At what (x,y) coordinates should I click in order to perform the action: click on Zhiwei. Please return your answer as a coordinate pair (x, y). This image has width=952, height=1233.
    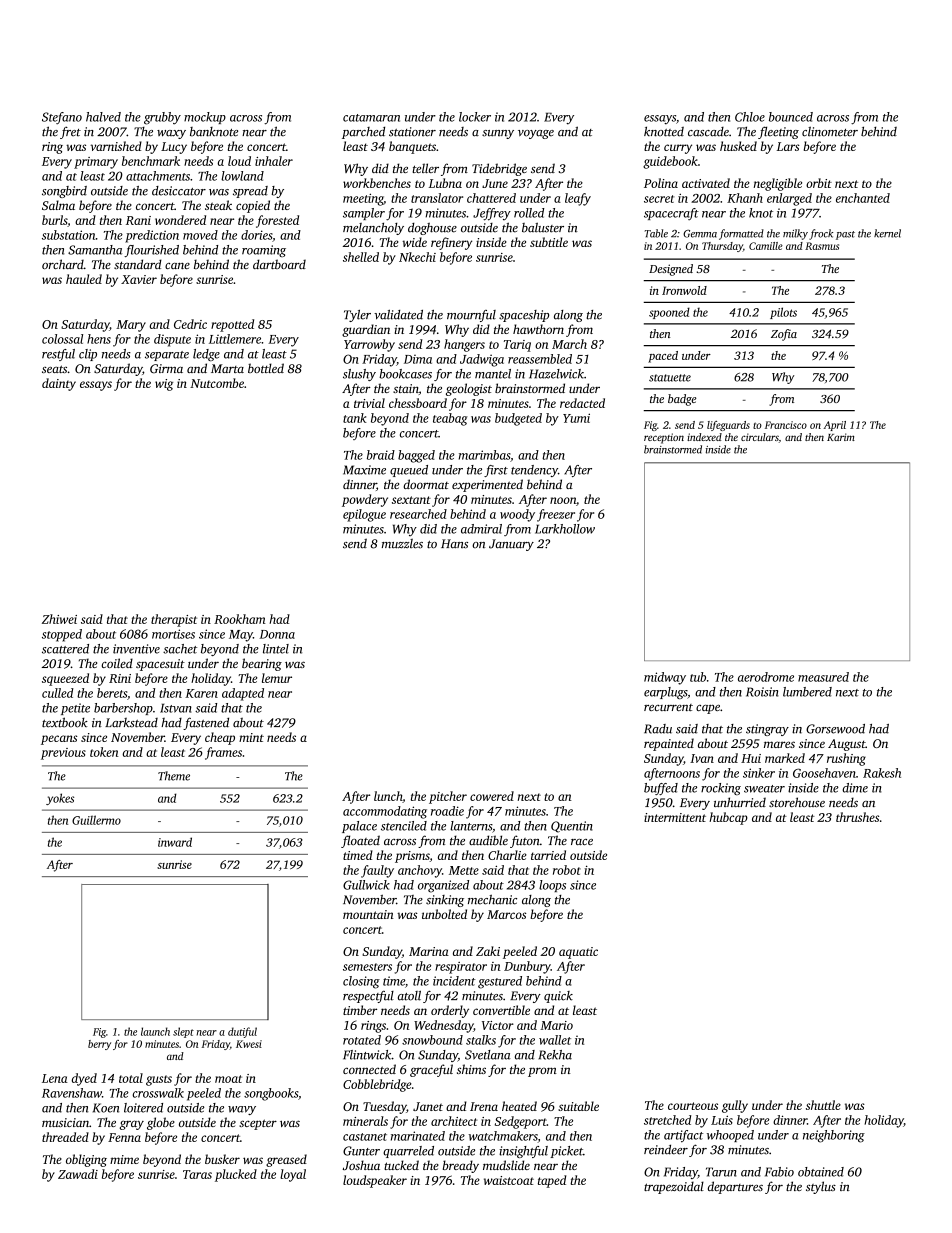
    Looking at the image, I should click on (59, 619).
